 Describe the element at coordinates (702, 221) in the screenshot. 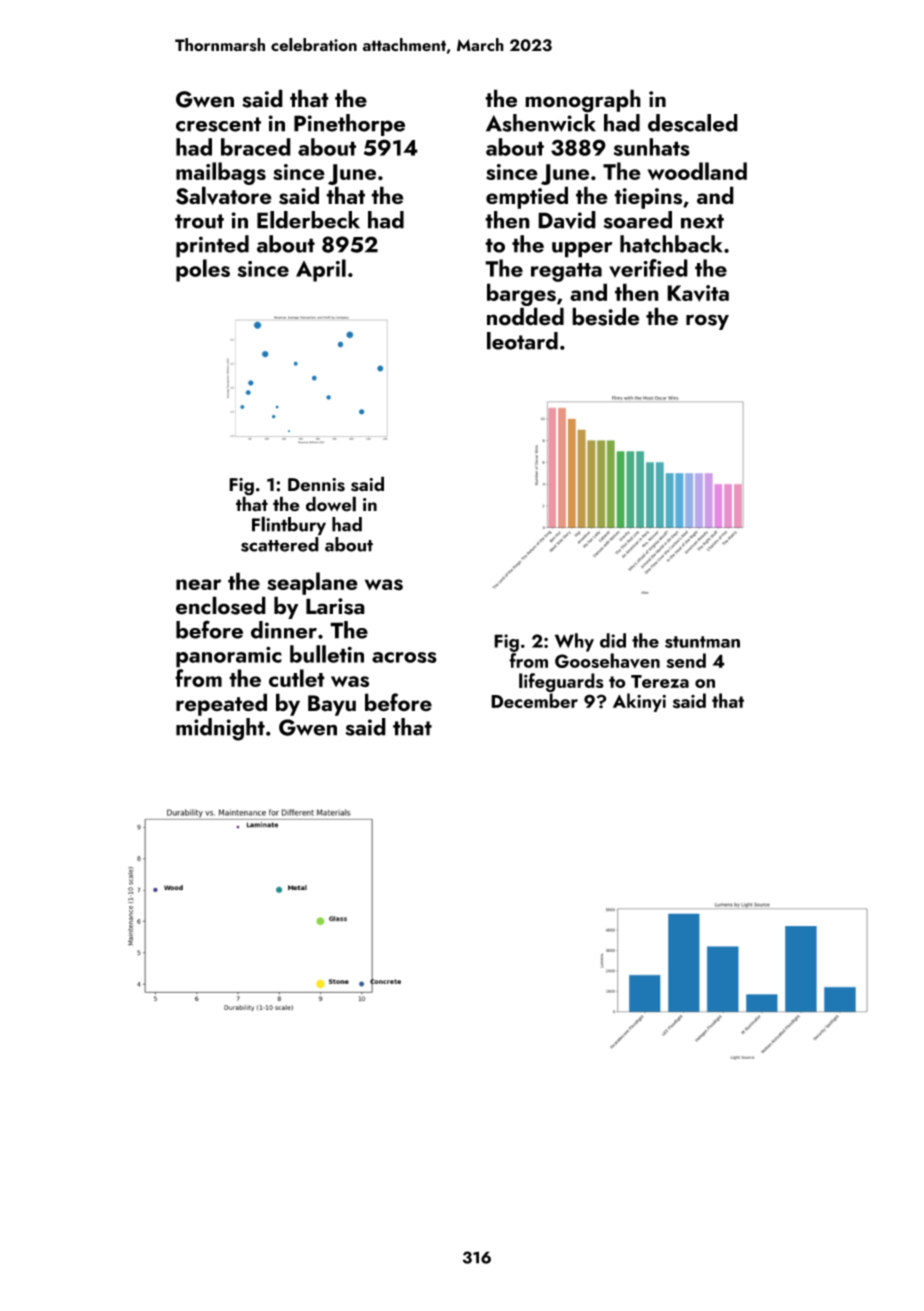

I see `next` at that location.
